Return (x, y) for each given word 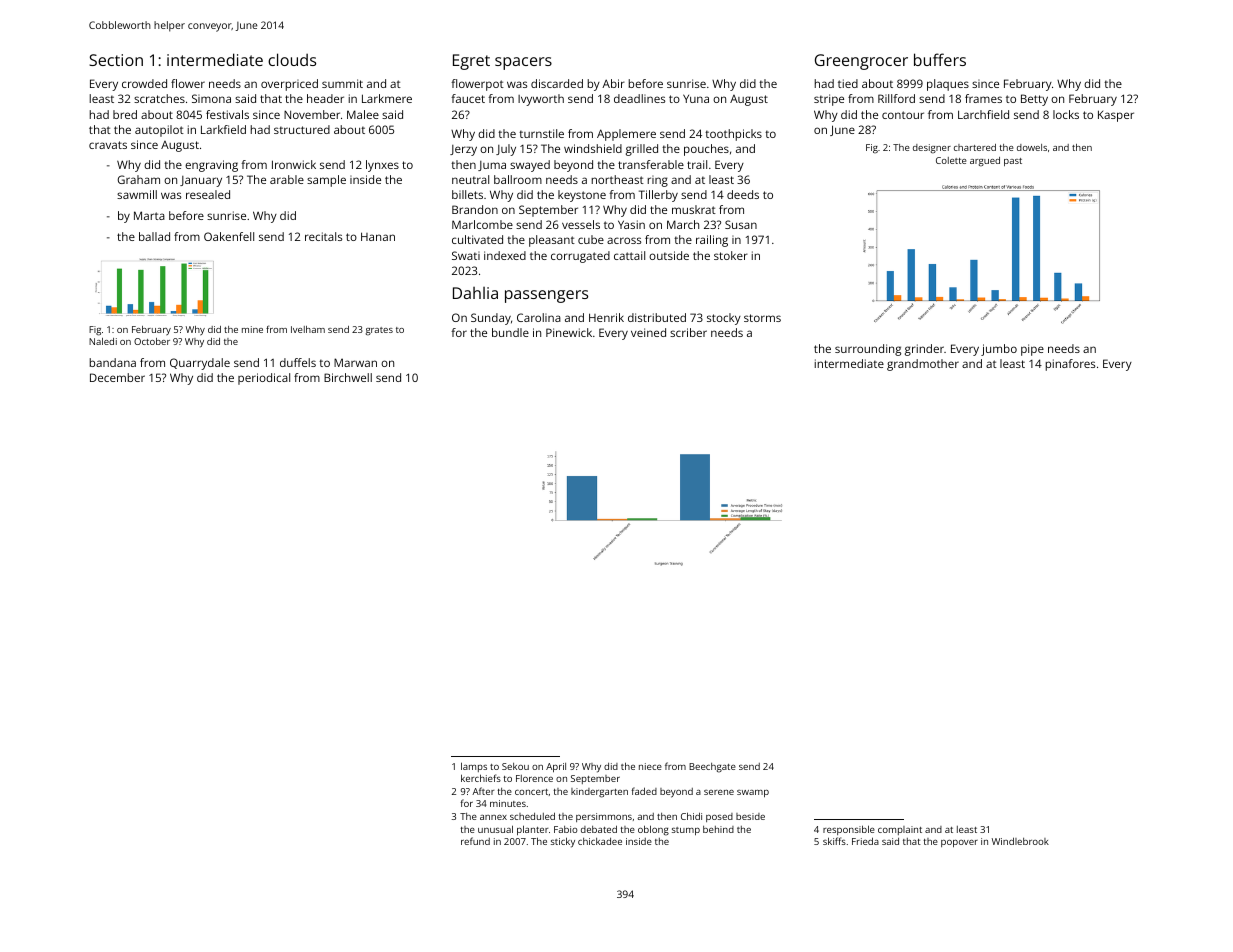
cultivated (477, 239)
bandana (112, 362)
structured (302, 129)
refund (475, 841)
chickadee (600, 841)
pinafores (1070, 365)
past (1013, 162)
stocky (724, 319)
